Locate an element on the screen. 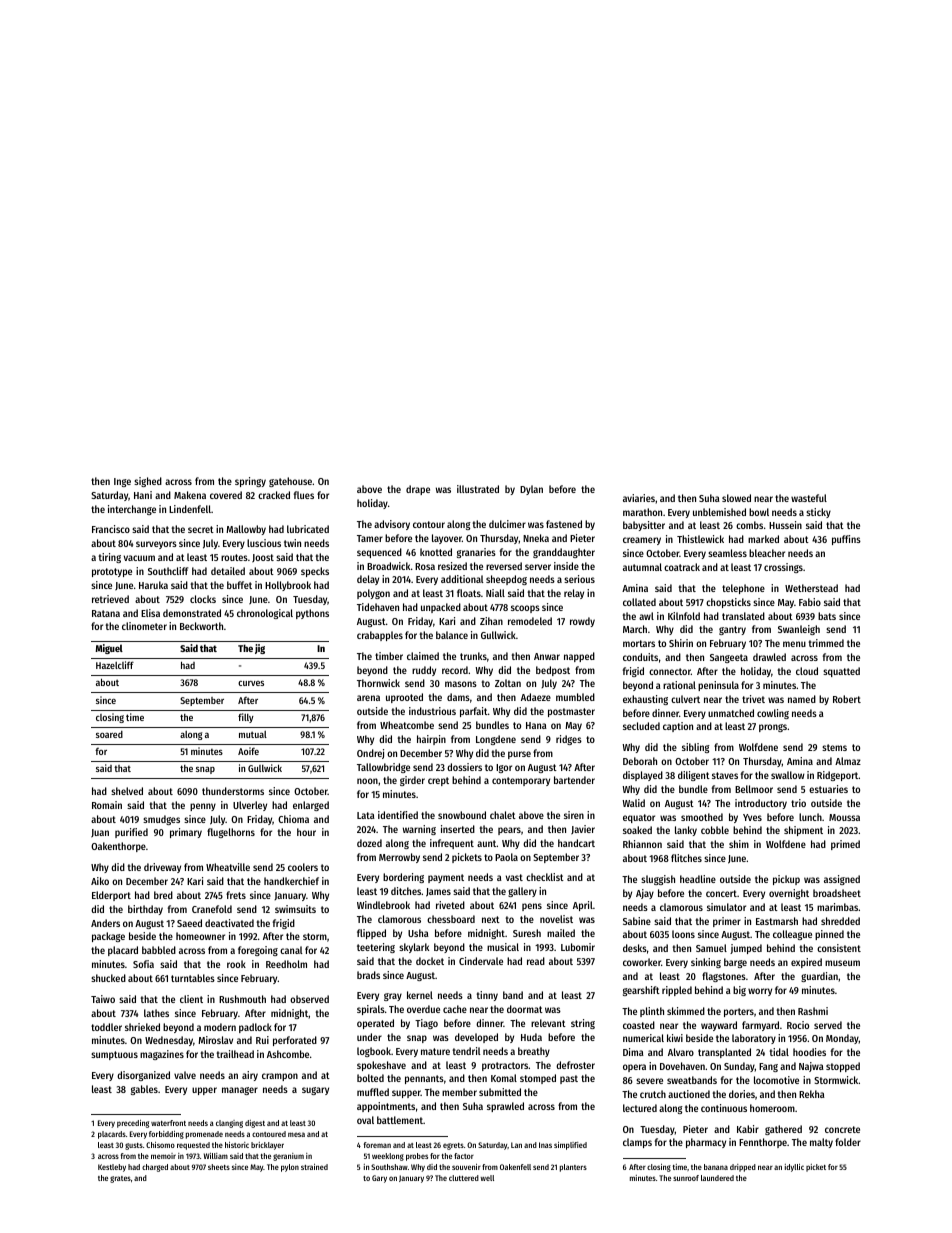 The image size is (952, 1233). Thornwick is located at coordinates (378, 683).
